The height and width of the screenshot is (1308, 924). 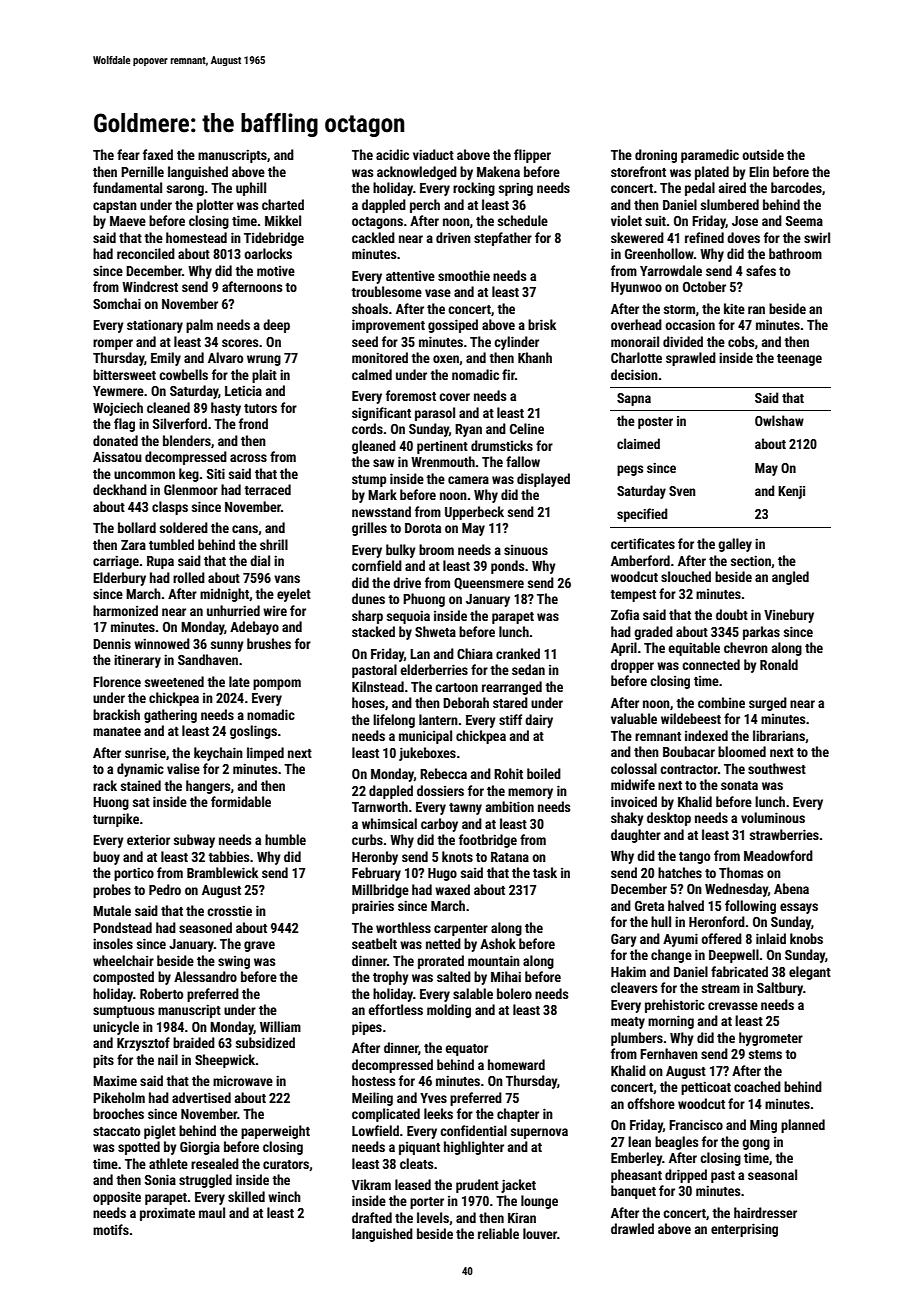 I want to click on advertised, so click(x=201, y=1097).
